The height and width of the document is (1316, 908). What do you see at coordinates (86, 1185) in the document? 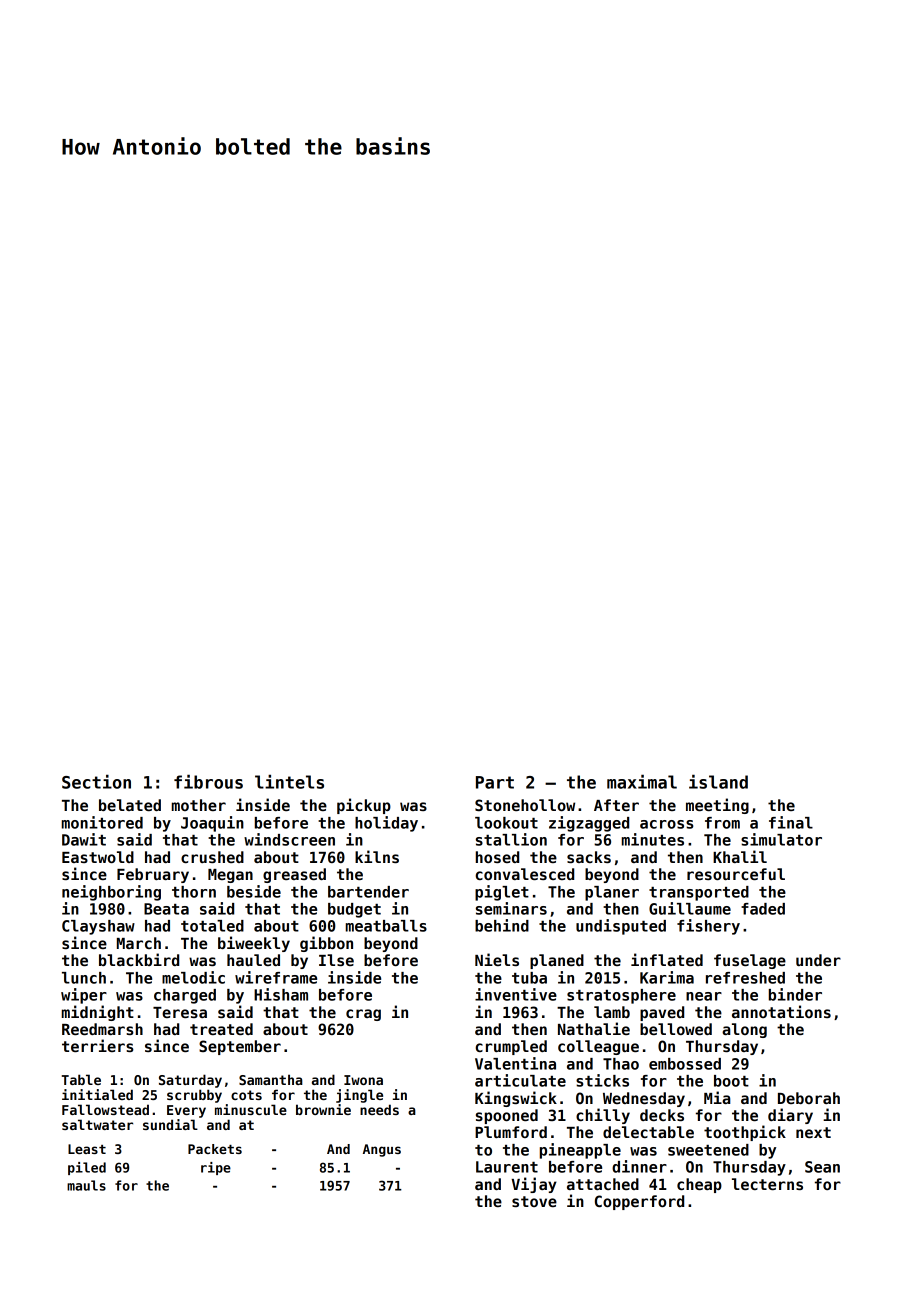
I see `mauls` at bounding box center [86, 1185].
